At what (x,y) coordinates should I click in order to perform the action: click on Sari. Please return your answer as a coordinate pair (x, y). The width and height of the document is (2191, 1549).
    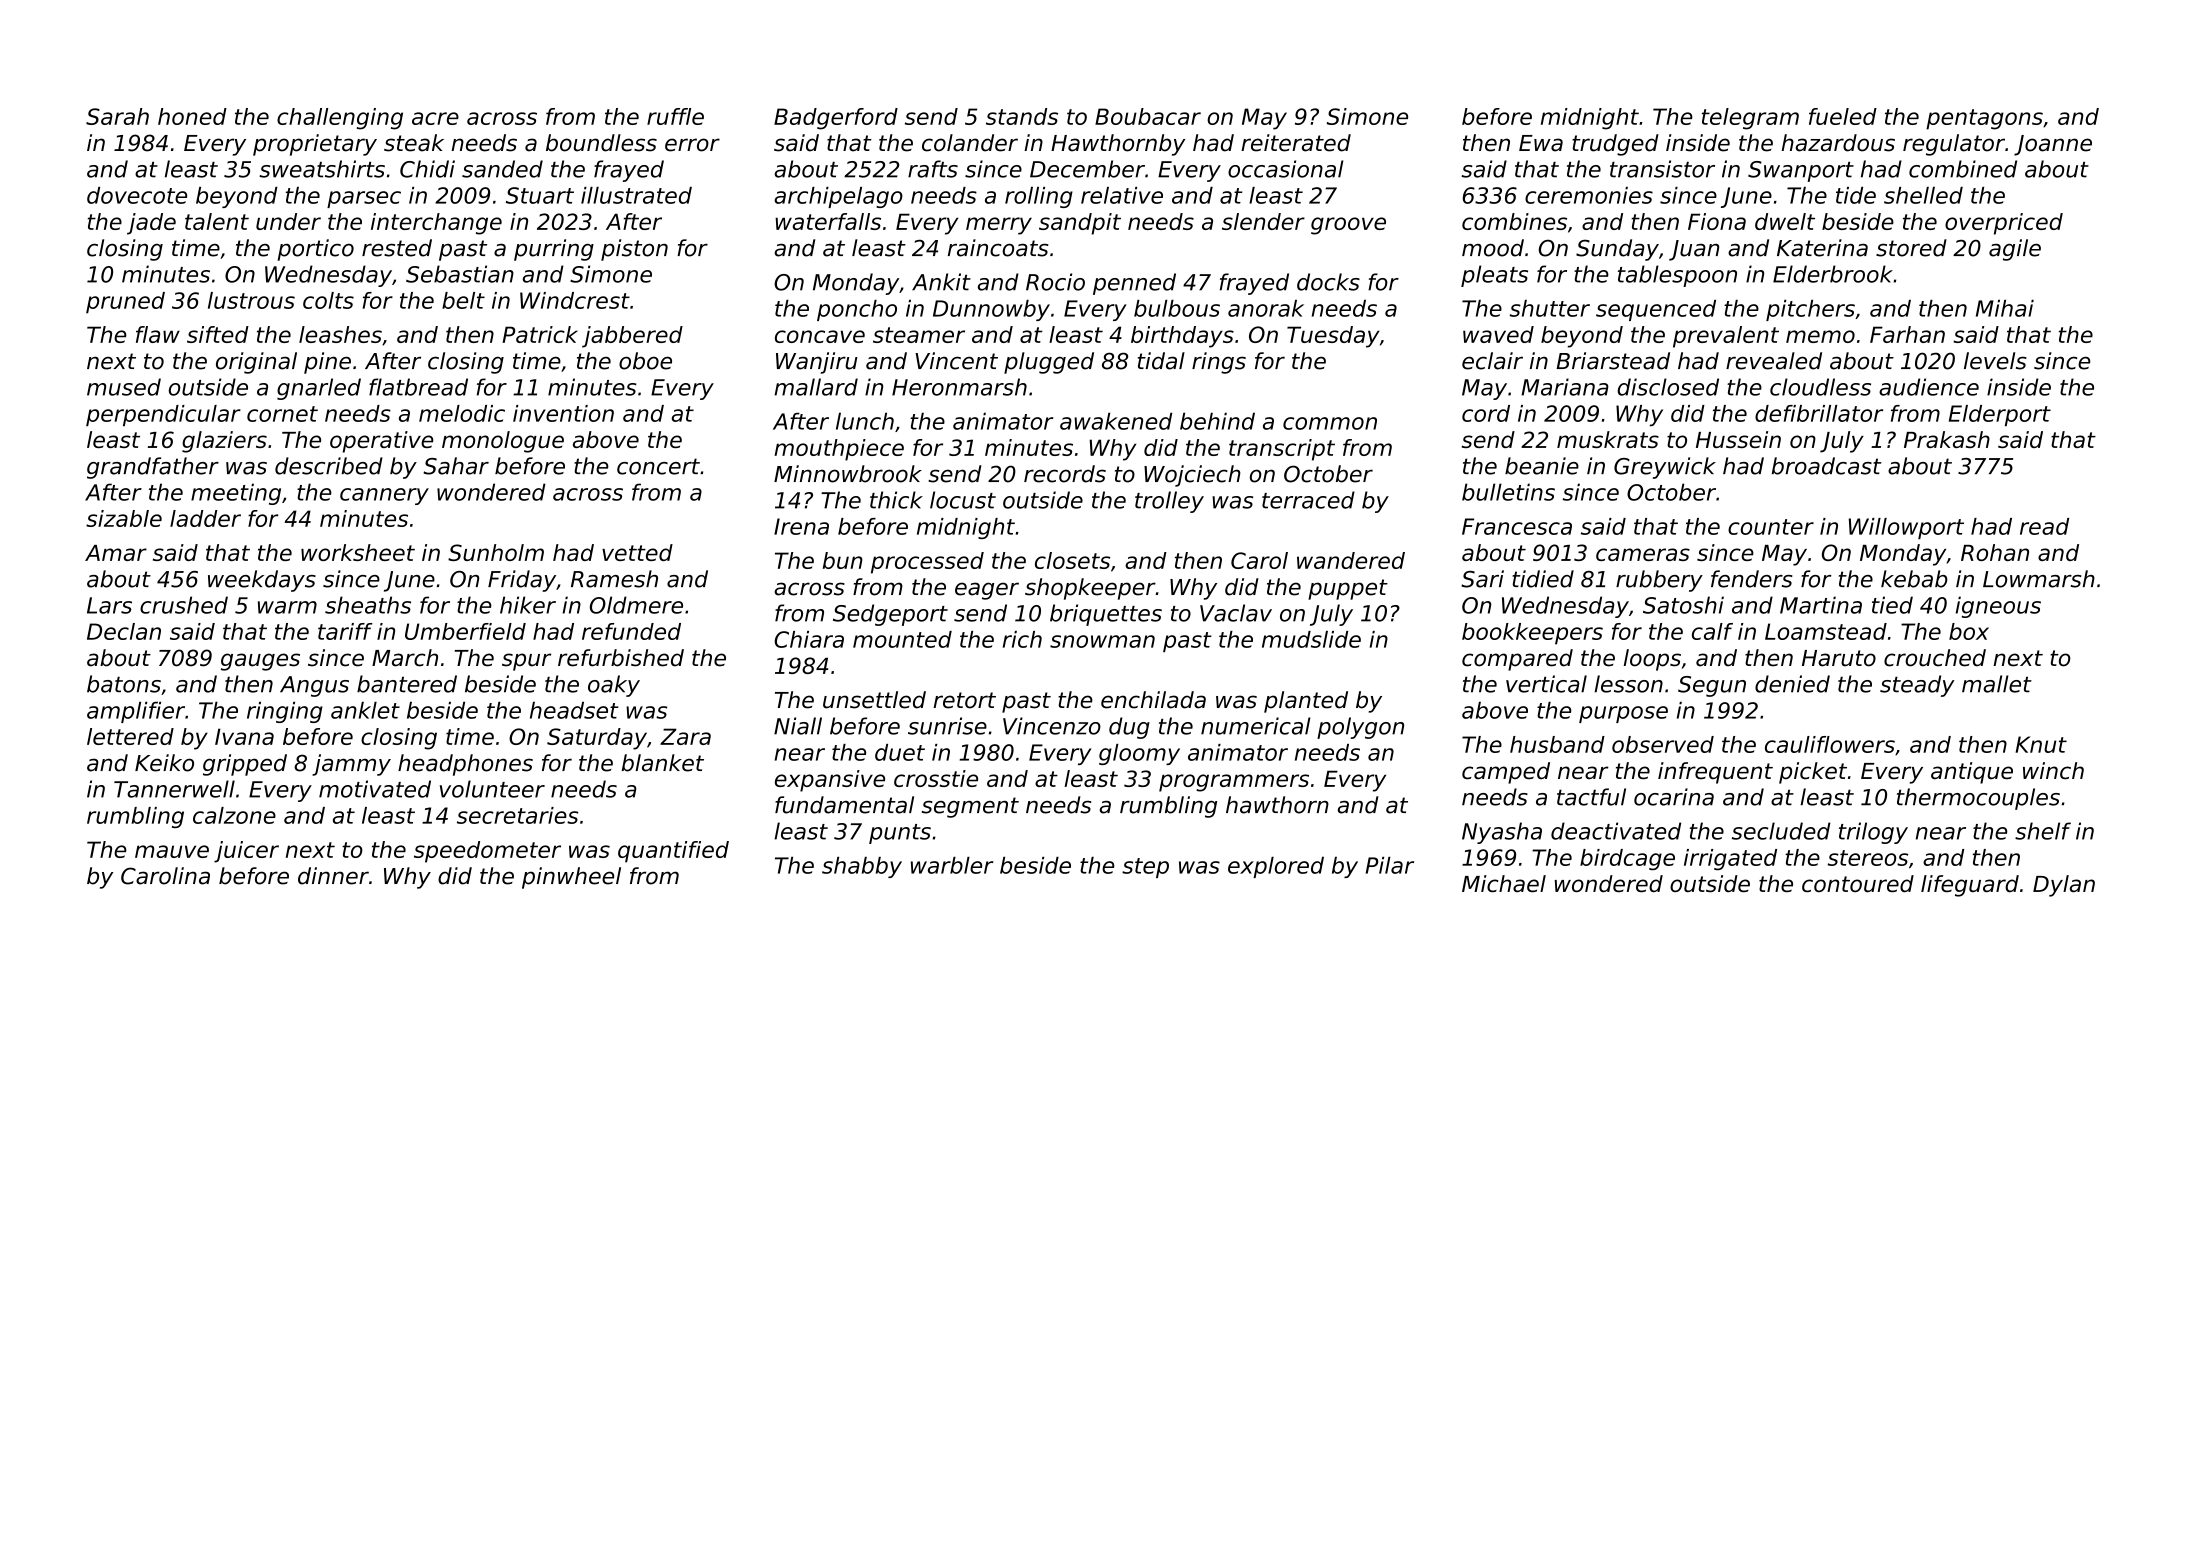
    Looking at the image, I should click on (1482, 579).
